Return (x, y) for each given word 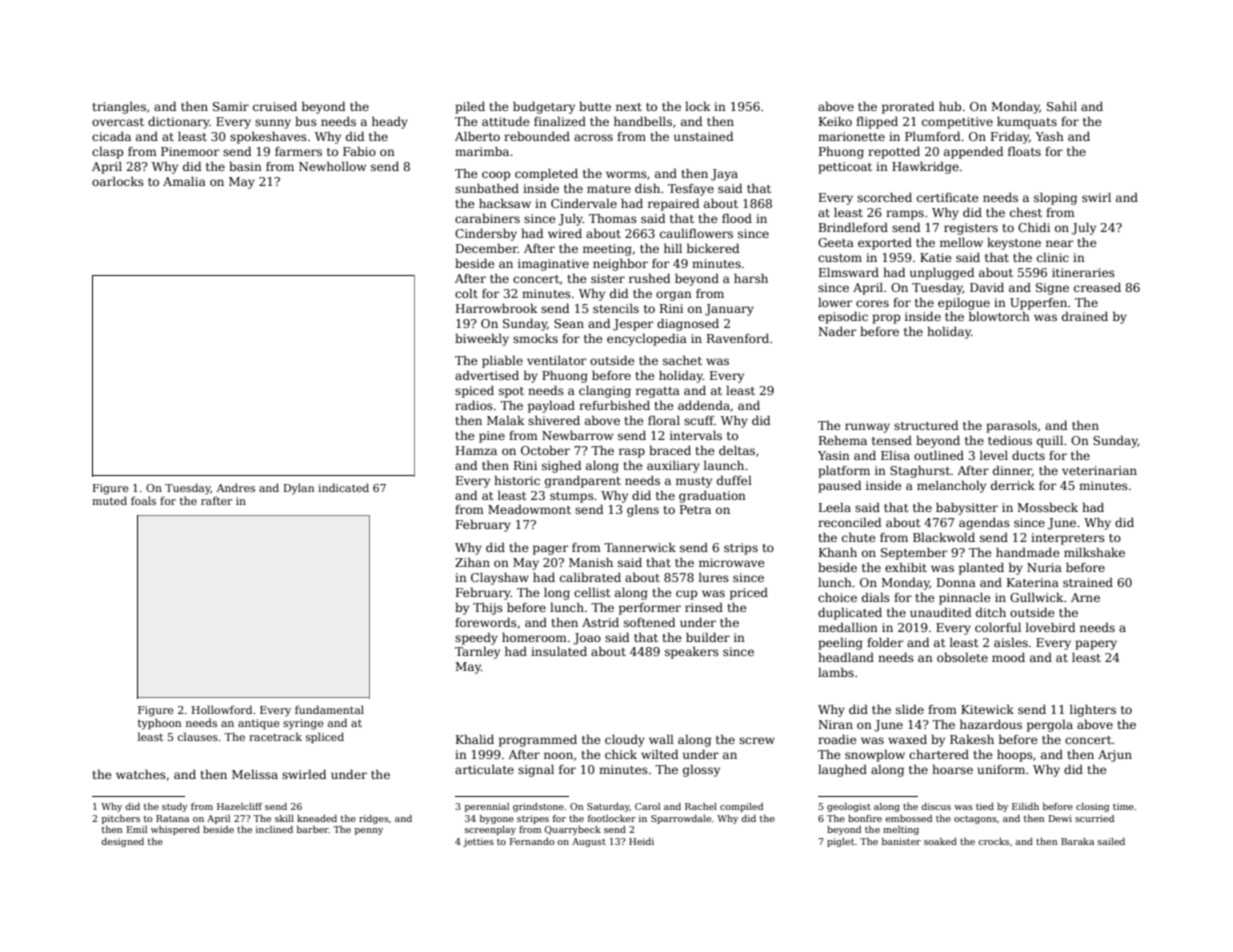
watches (141, 774)
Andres (236, 487)
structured (926, 425)
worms (626, 174)
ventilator (556, 360)
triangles (119, 107)
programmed (538, 741)
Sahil (1062, 106)
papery (1096, 645)
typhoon (159, 724)
